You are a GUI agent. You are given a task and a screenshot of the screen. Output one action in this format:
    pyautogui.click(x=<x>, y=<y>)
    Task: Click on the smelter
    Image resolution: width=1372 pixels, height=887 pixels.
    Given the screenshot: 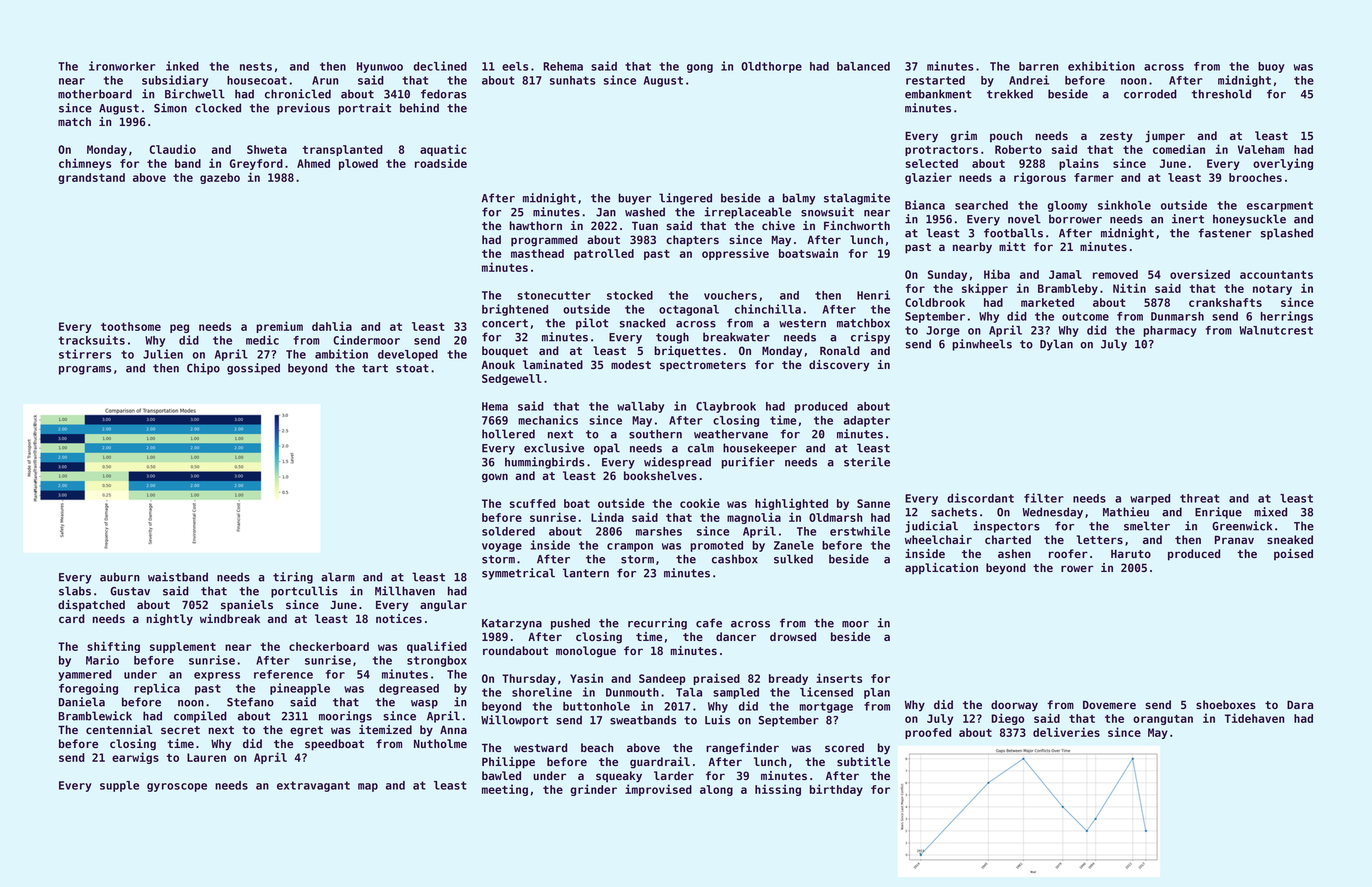 What is the action you would take?
    pyautogui.click(x=1147, y=526)
